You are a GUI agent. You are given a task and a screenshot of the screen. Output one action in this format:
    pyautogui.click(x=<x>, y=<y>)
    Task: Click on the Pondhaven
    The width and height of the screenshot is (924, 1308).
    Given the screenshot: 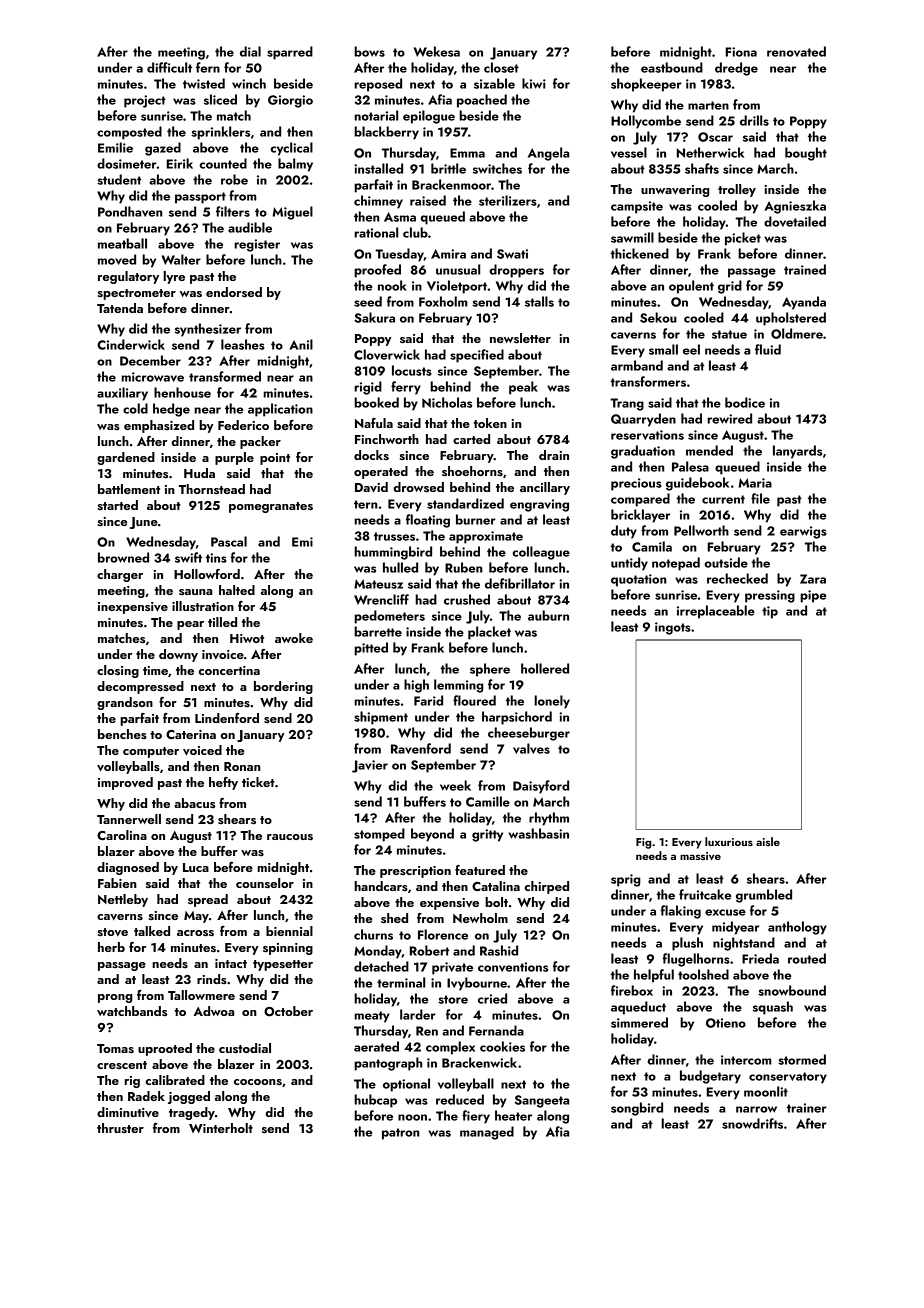 What is the action you would take?
    pyautogui.click(x=130, y=211)
